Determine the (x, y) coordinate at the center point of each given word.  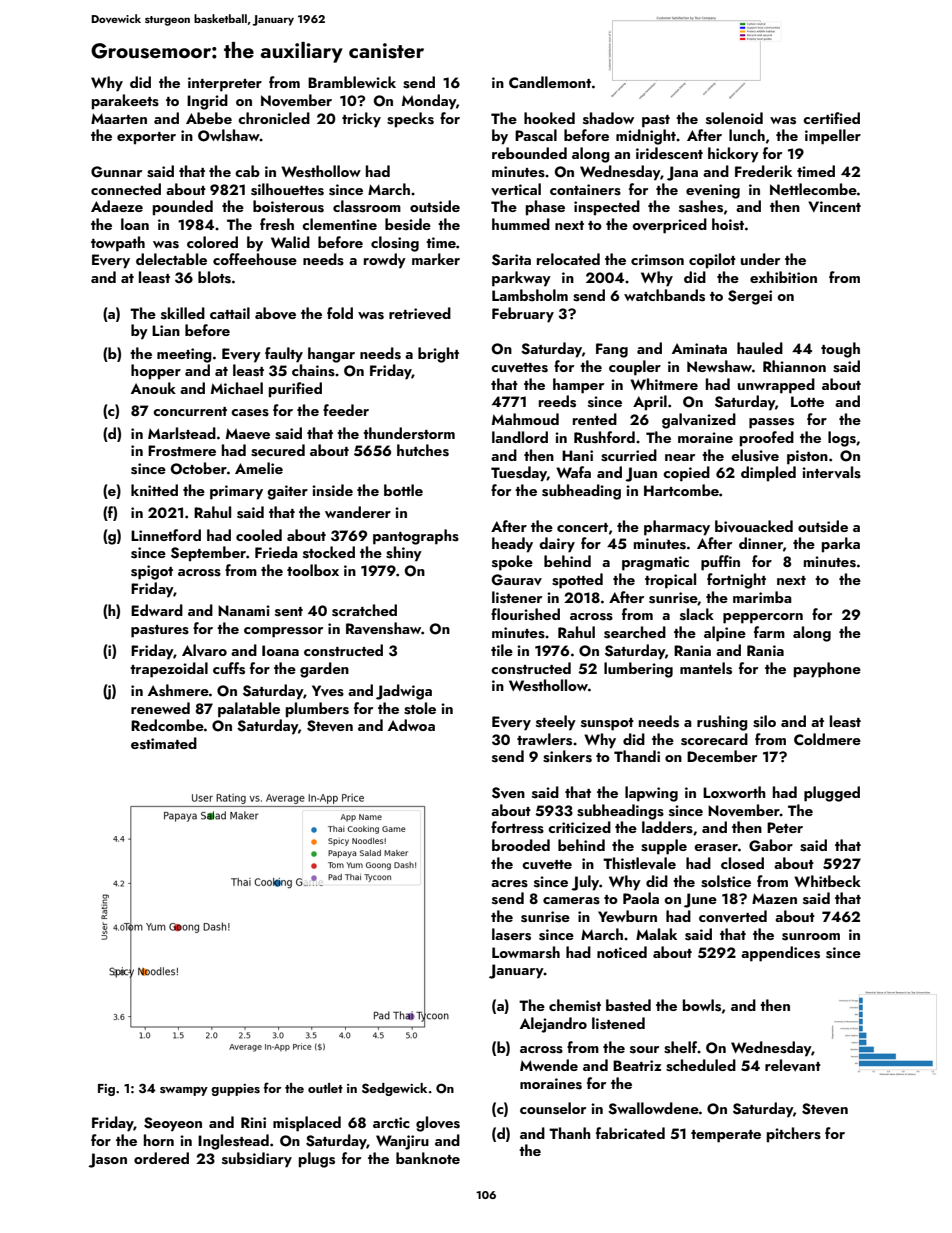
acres (509, 884)
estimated (164, 743)
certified (831, 118)
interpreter (225, 84)
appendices (780, 954)
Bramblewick (352, 82)
